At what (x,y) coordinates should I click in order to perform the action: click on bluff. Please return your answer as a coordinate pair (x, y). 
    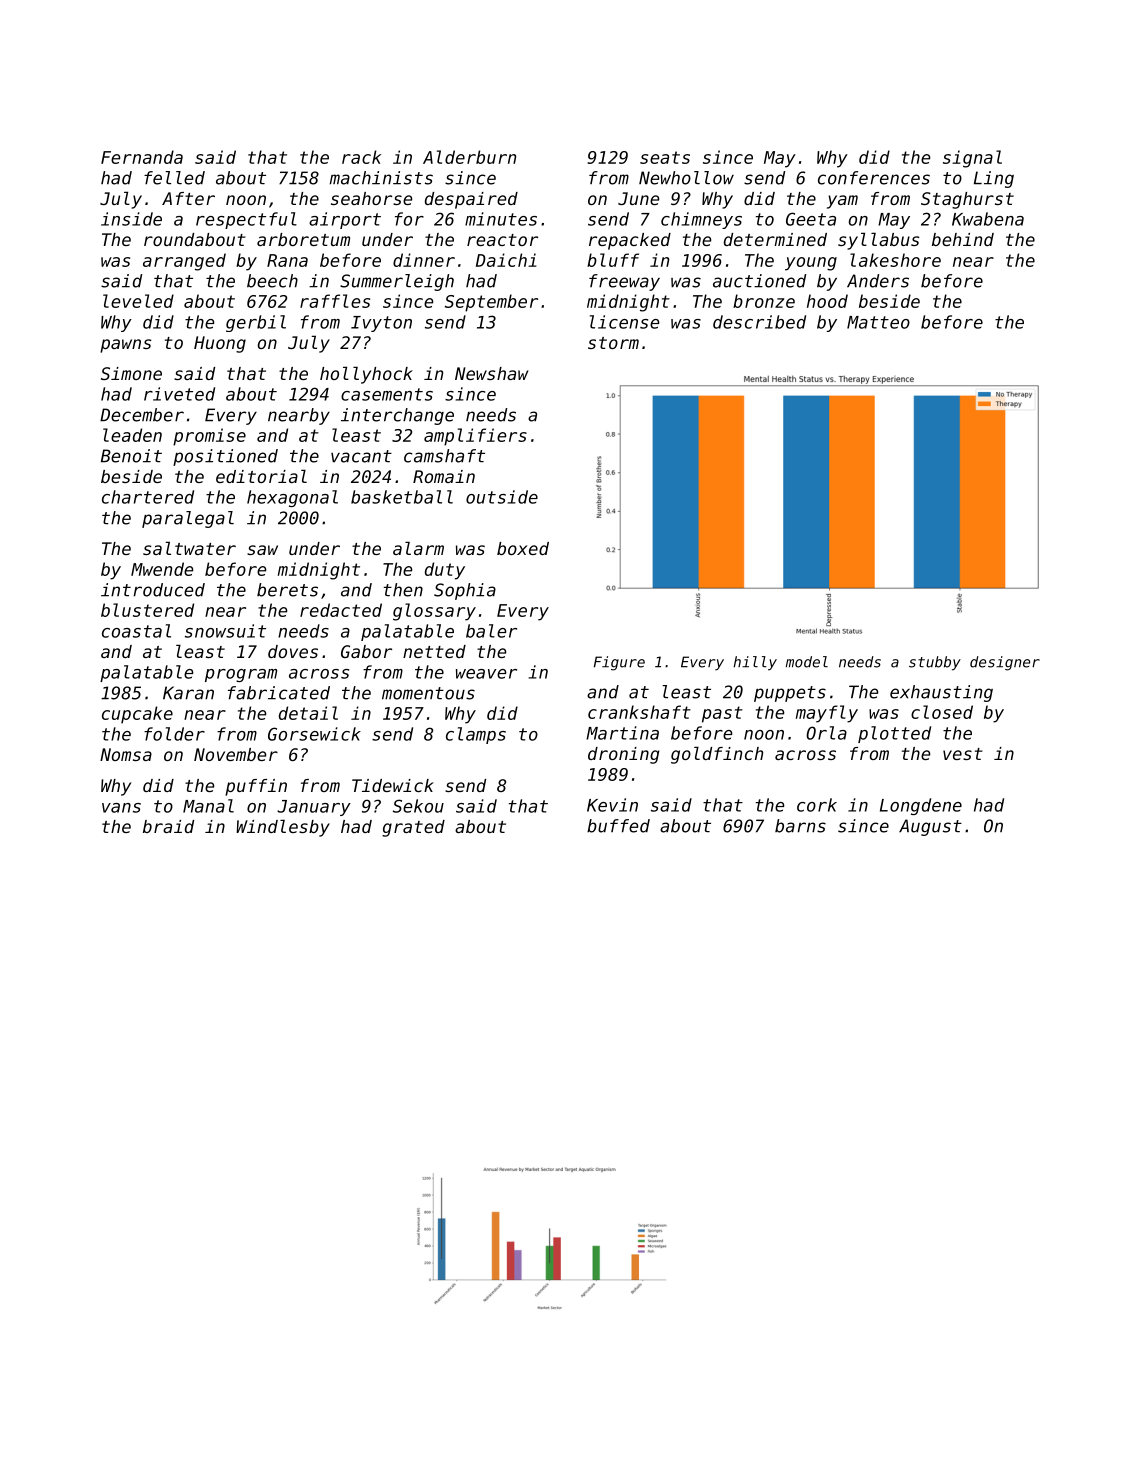
    Looking at the image, I should click on (613, 260).
